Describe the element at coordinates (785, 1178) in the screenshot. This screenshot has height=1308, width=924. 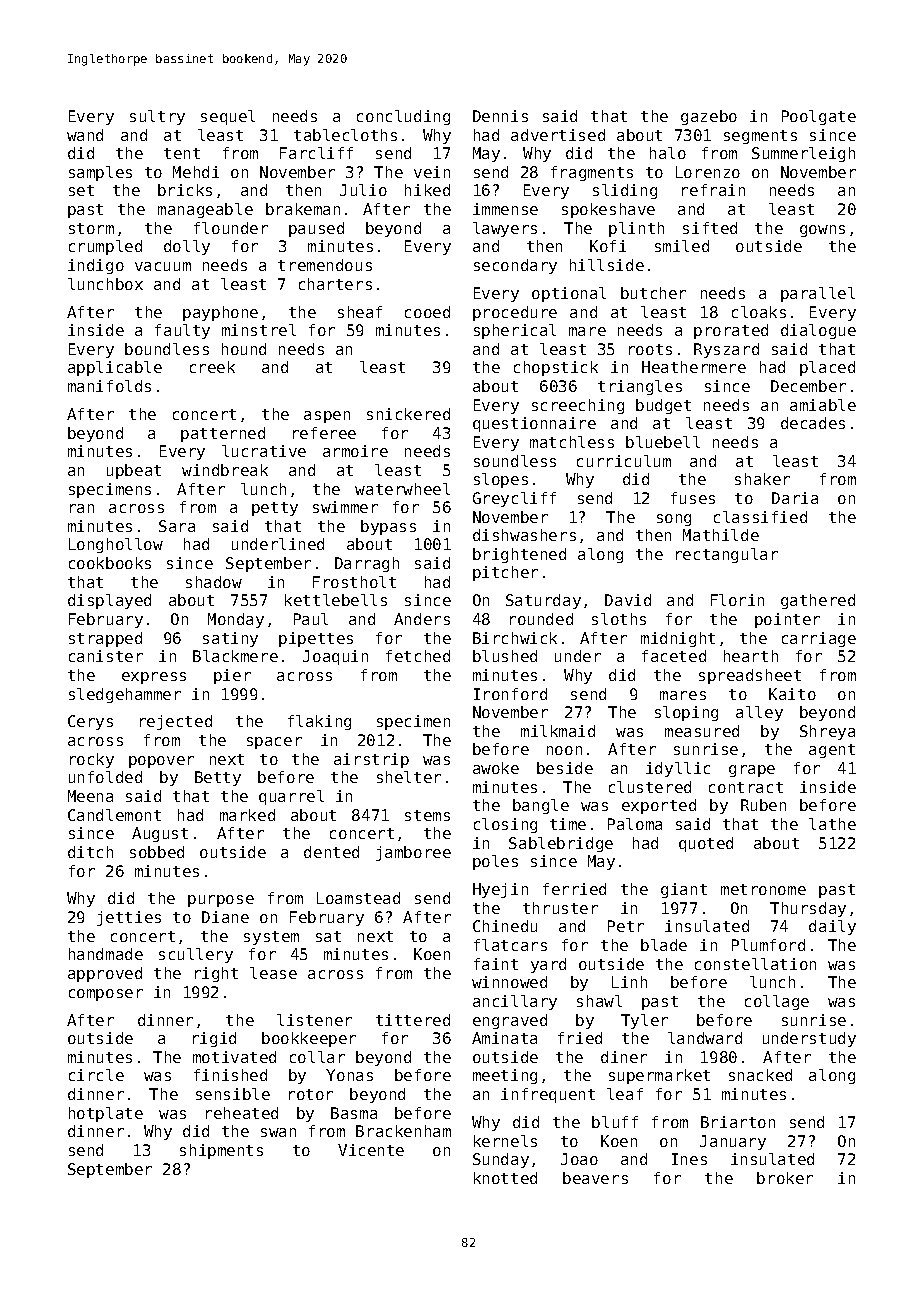
I see `broker` at that location.
